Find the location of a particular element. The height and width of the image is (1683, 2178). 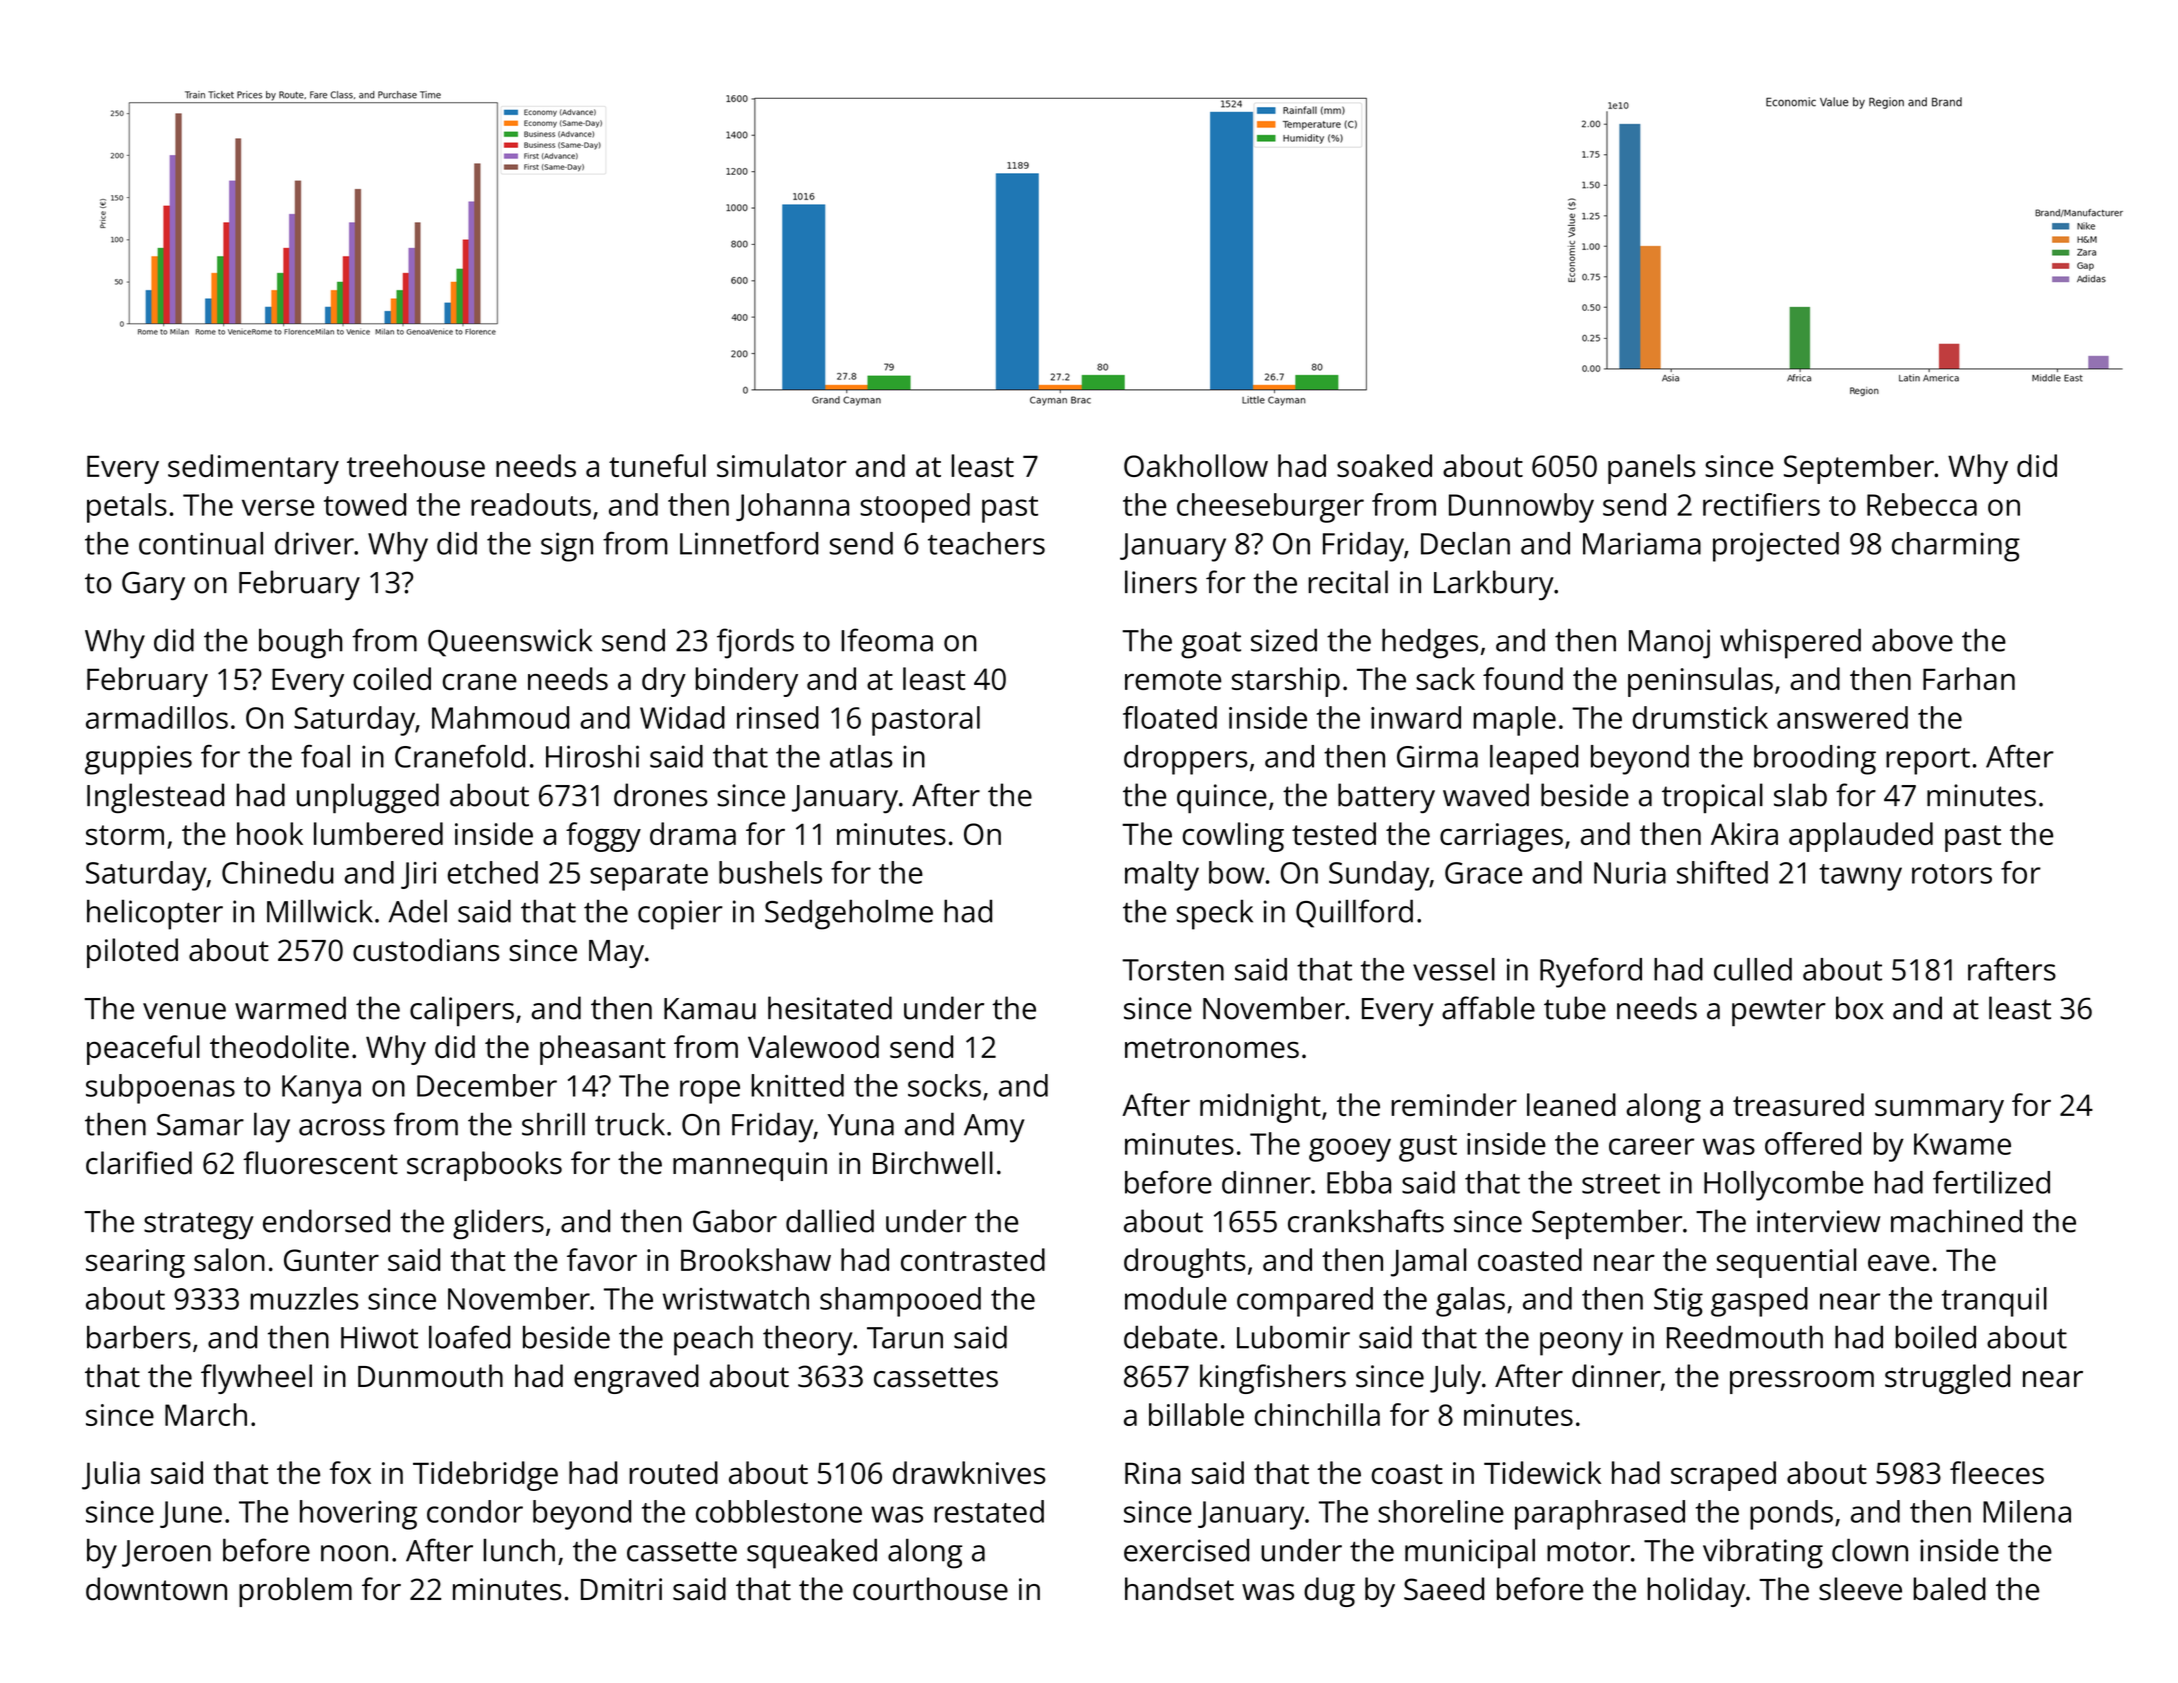

report is located at coordinates (1928, 761).
